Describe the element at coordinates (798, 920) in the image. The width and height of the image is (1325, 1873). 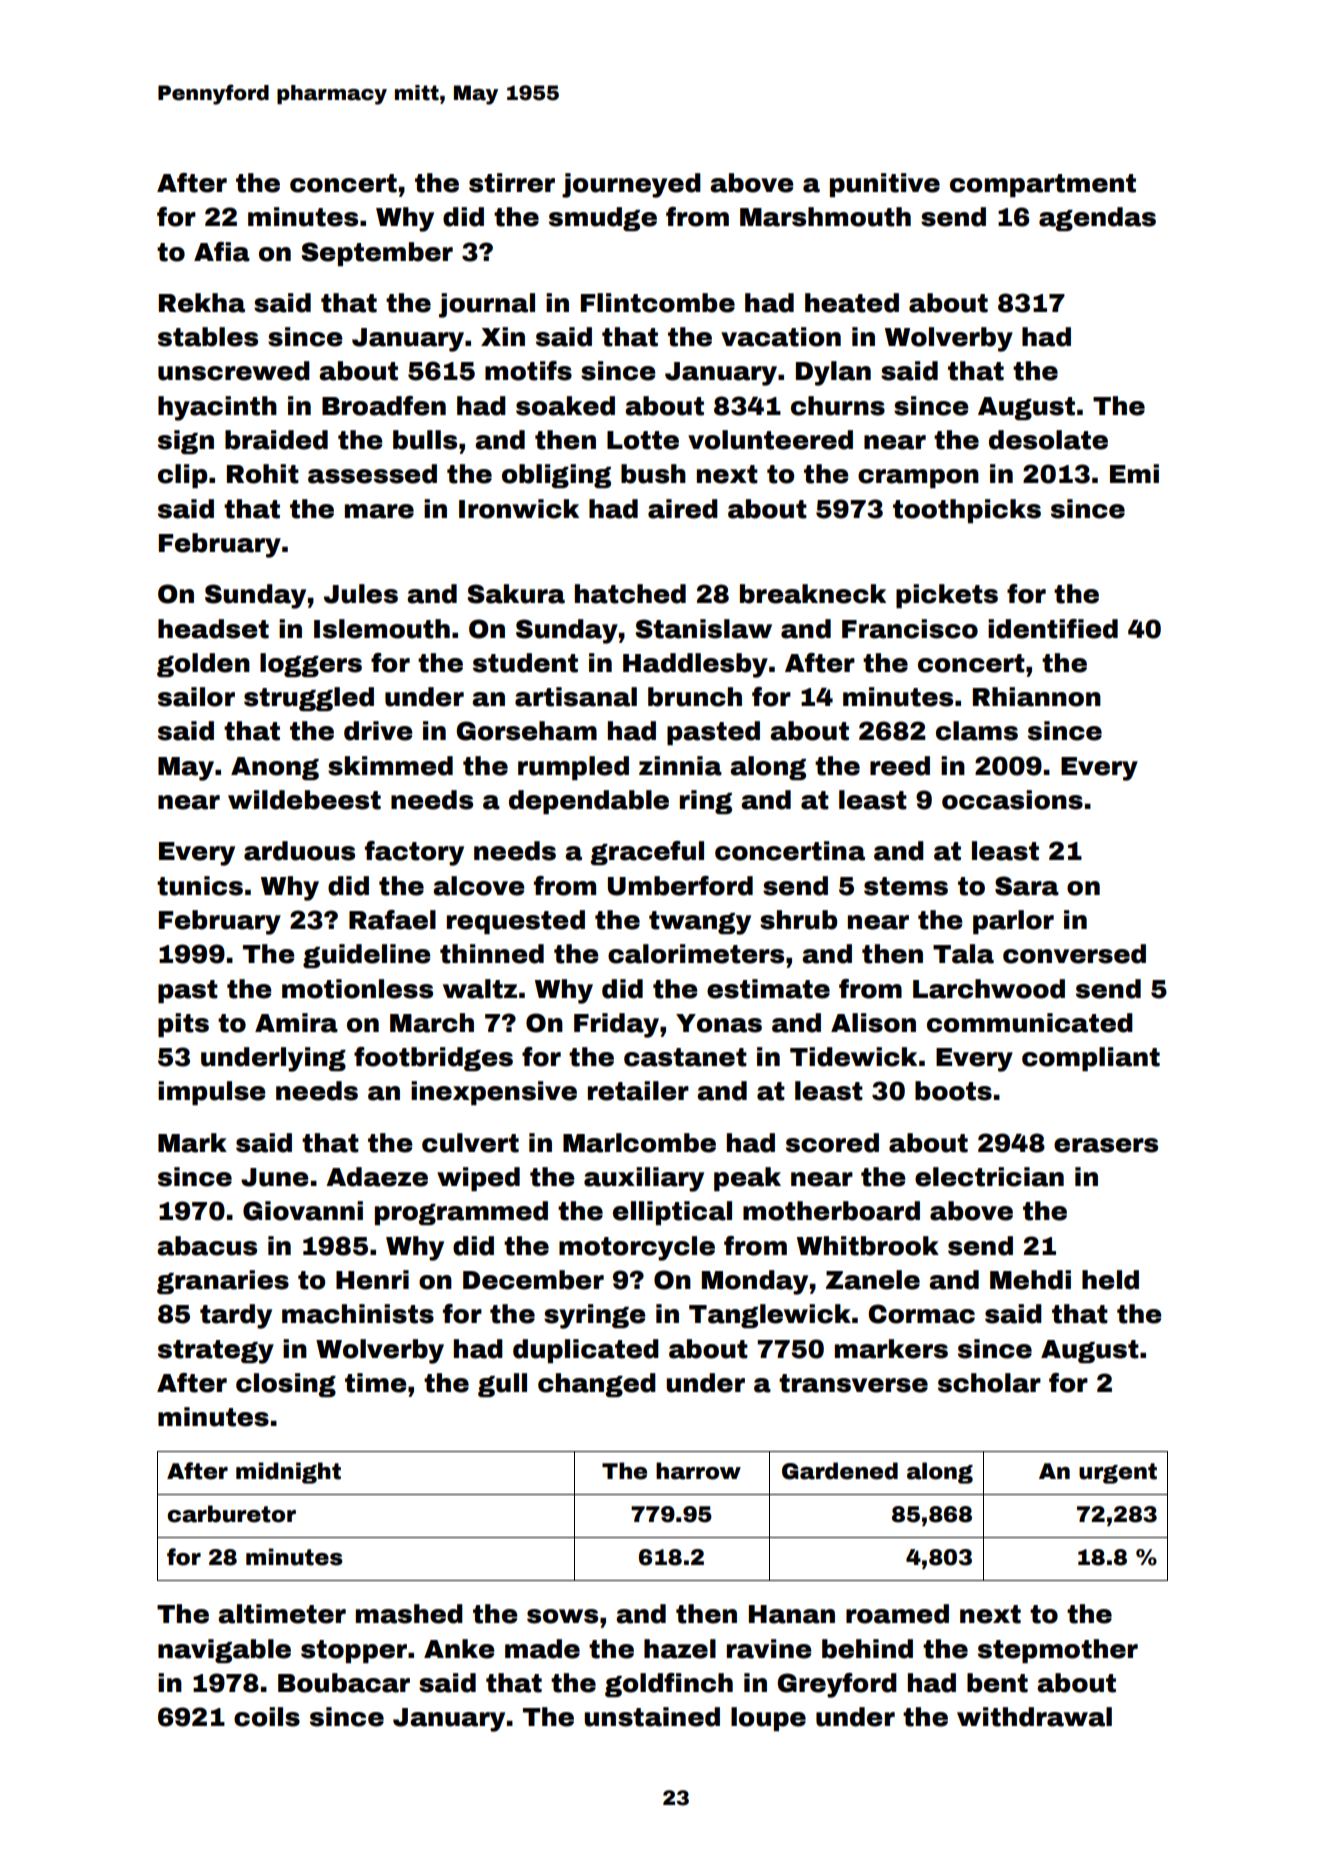
I see `shrub` at that location.
